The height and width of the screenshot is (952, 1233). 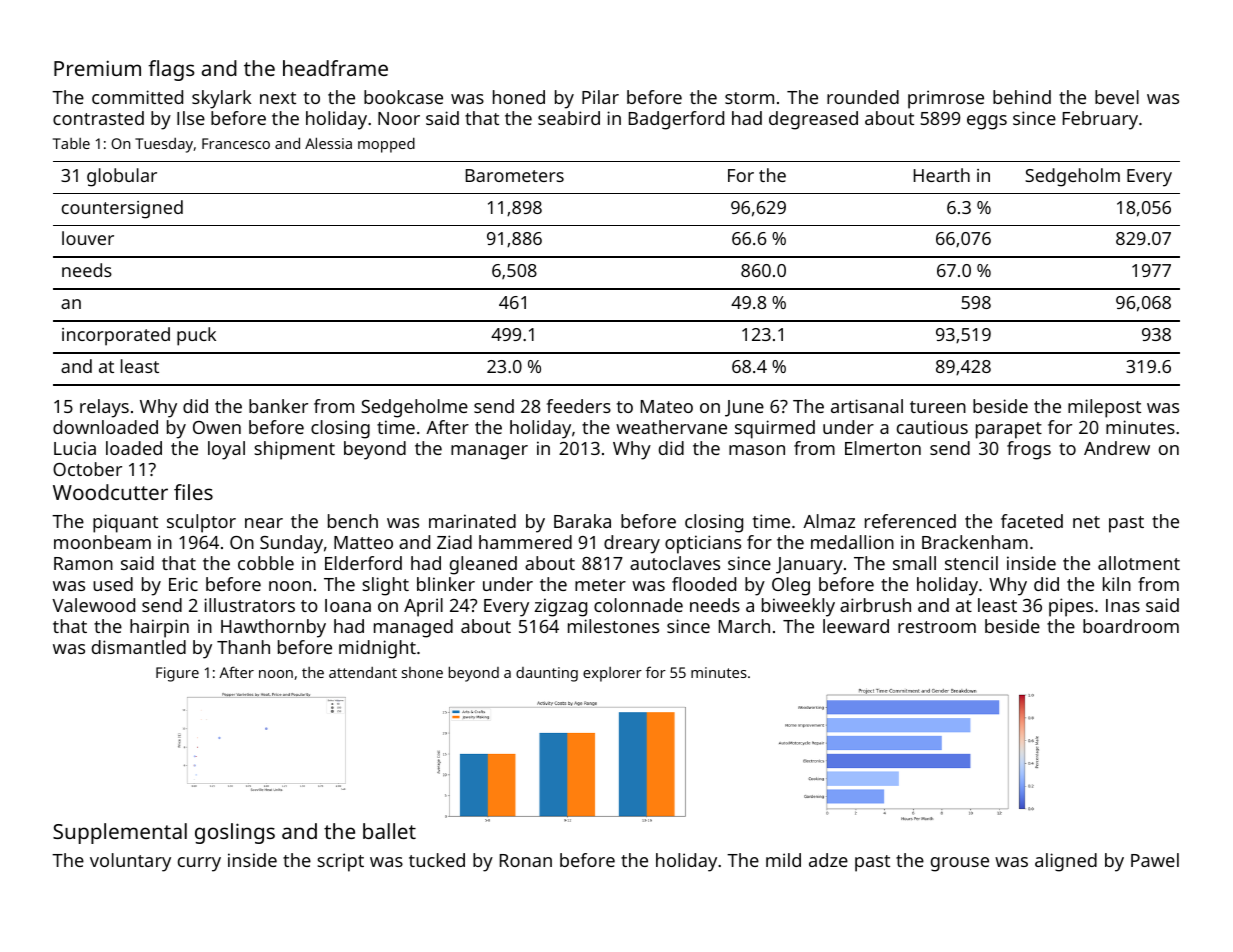 I want to click on voluntary, so click(x=130, y=862).
